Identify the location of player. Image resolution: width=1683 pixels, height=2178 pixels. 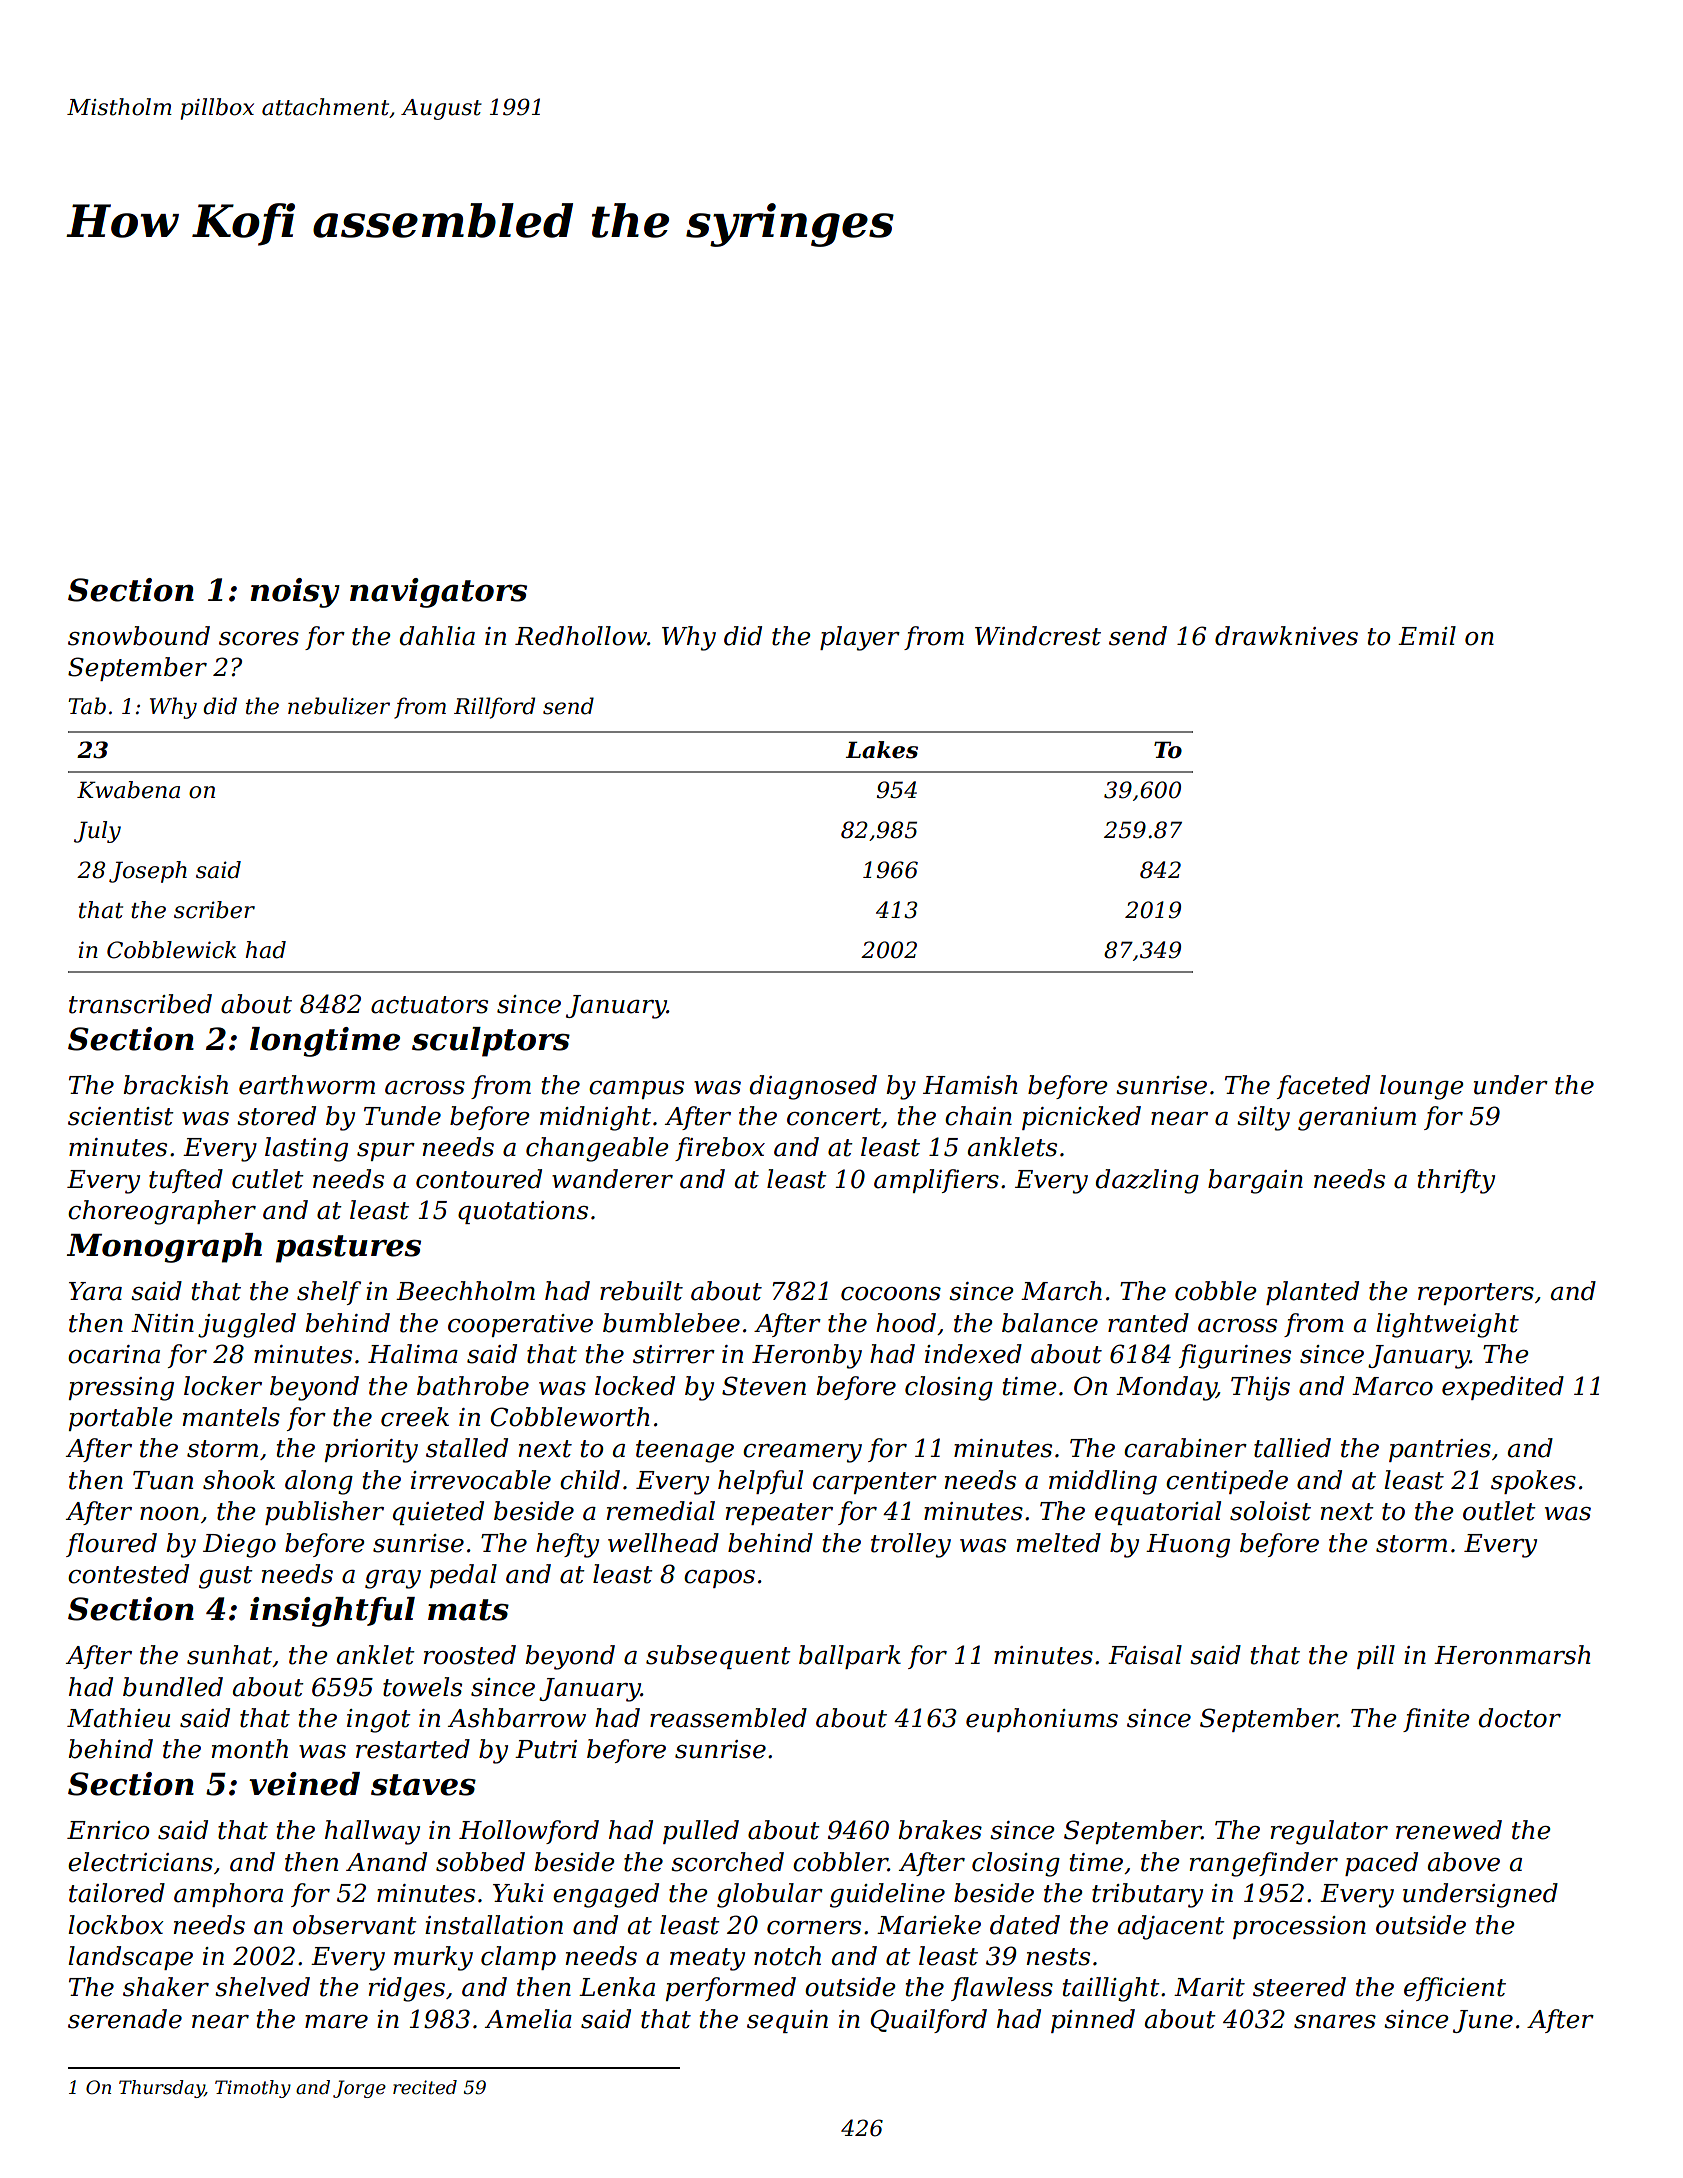
(860, 638).
